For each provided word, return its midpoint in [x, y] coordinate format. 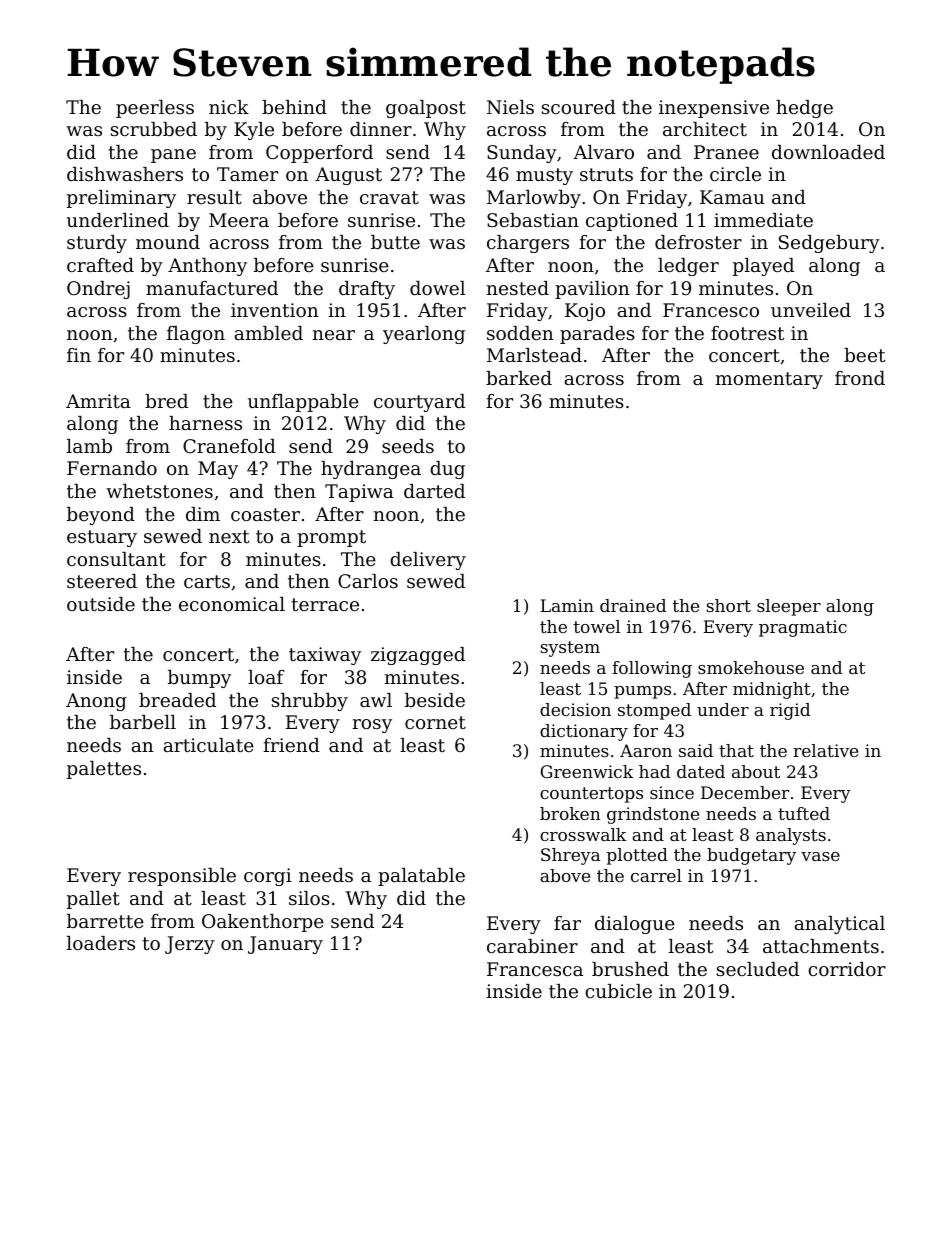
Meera [239, 220]
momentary [769, 380]
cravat [389, 197]
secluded [758, 969]
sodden [520, 333]
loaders [101, 943]
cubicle [618, 991]
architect [705, 129]
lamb [89, 446]
